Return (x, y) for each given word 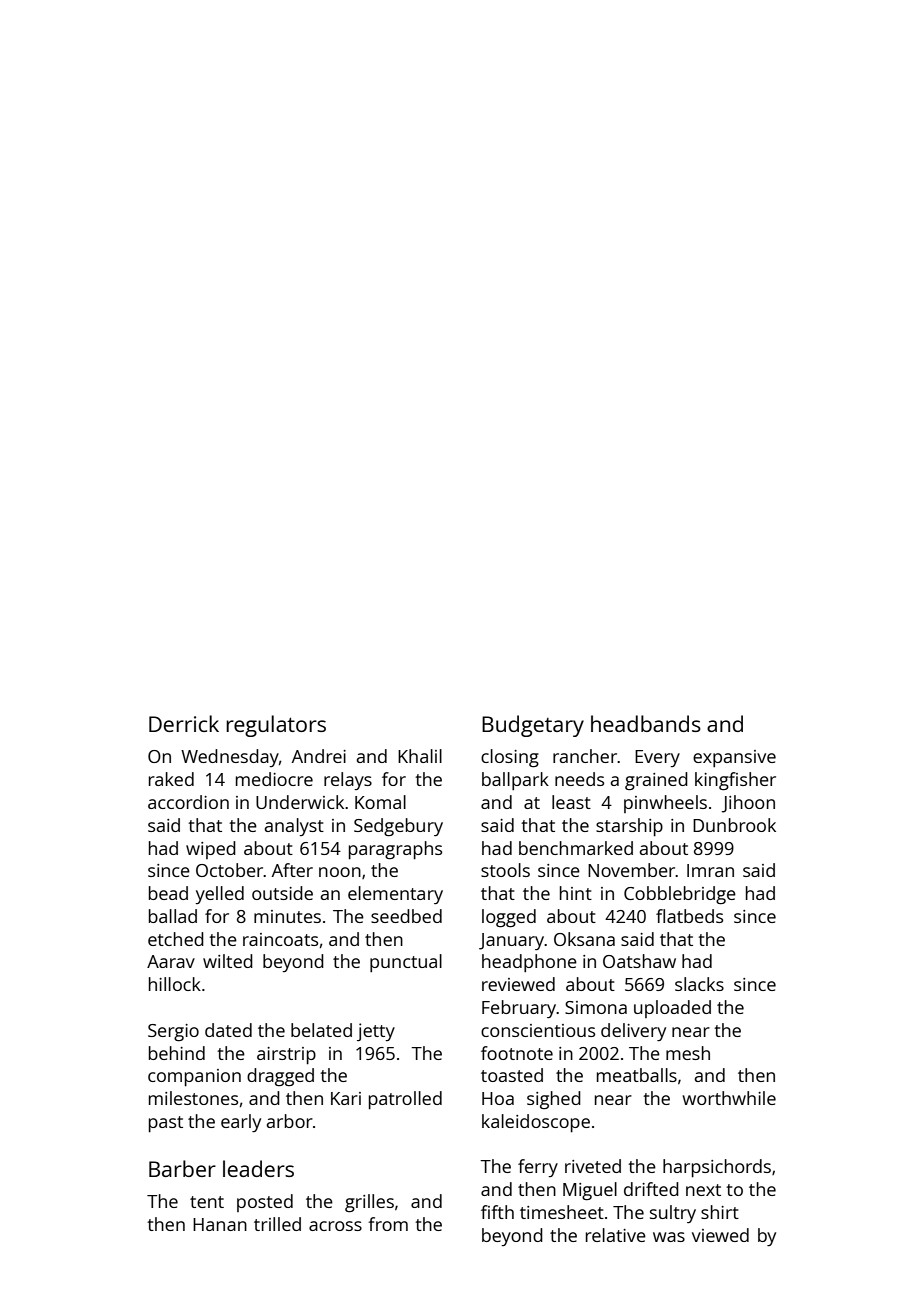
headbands (646, 723)
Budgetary (533, 726)
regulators (276, 726)
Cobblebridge (680, 895)
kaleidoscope (536, 1123)
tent (207, 1202)
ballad (173, 916)
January (512, 941)
